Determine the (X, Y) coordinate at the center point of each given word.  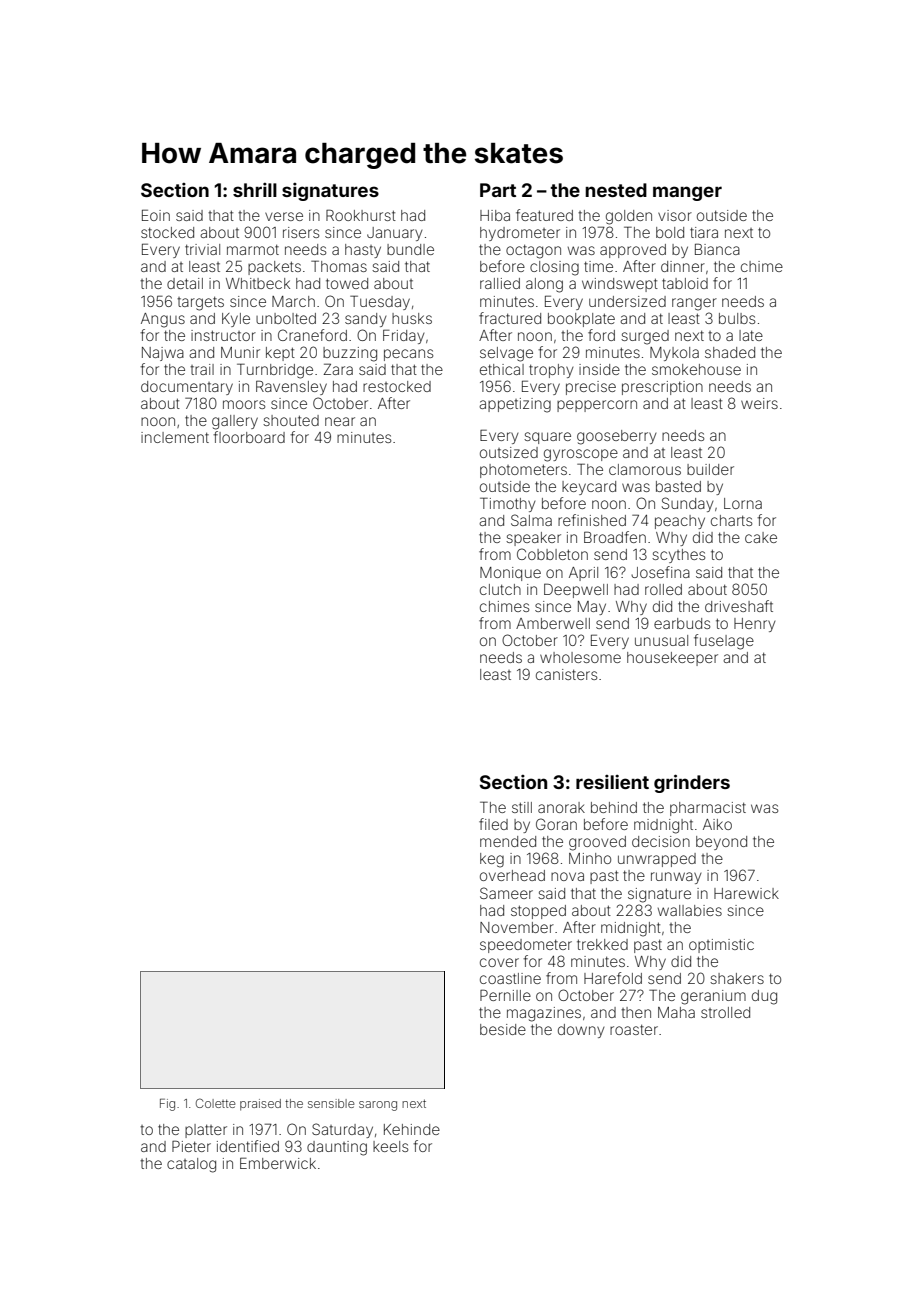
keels (390, 1146)
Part (498, 190)
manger (687, 193)
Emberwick (278, 1163)
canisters (566, 674)
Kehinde (412, 1129)
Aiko (717, 824)
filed (493, 824)
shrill (255, 190)
